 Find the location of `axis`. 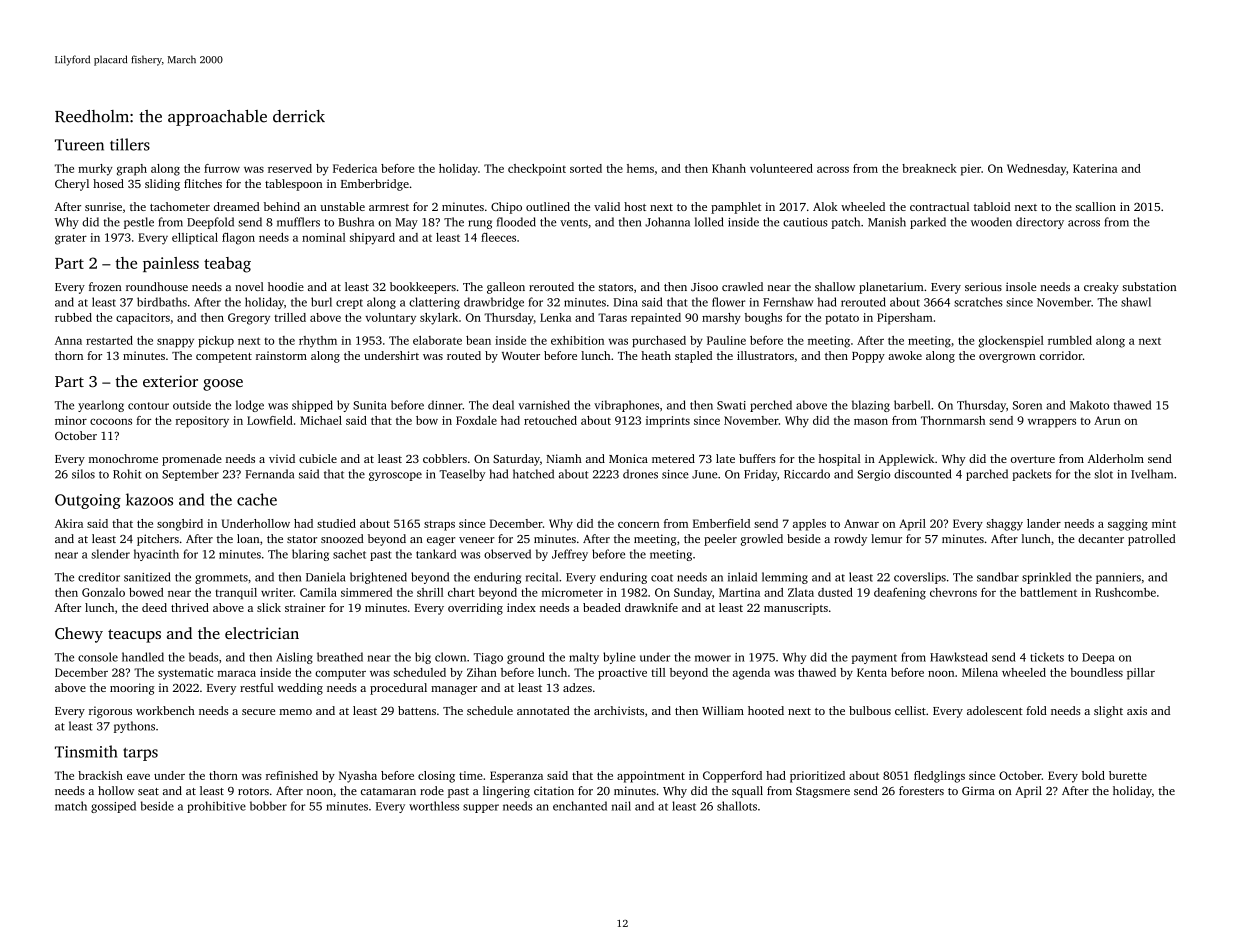

axis is located at coordinates (1137, 710).
